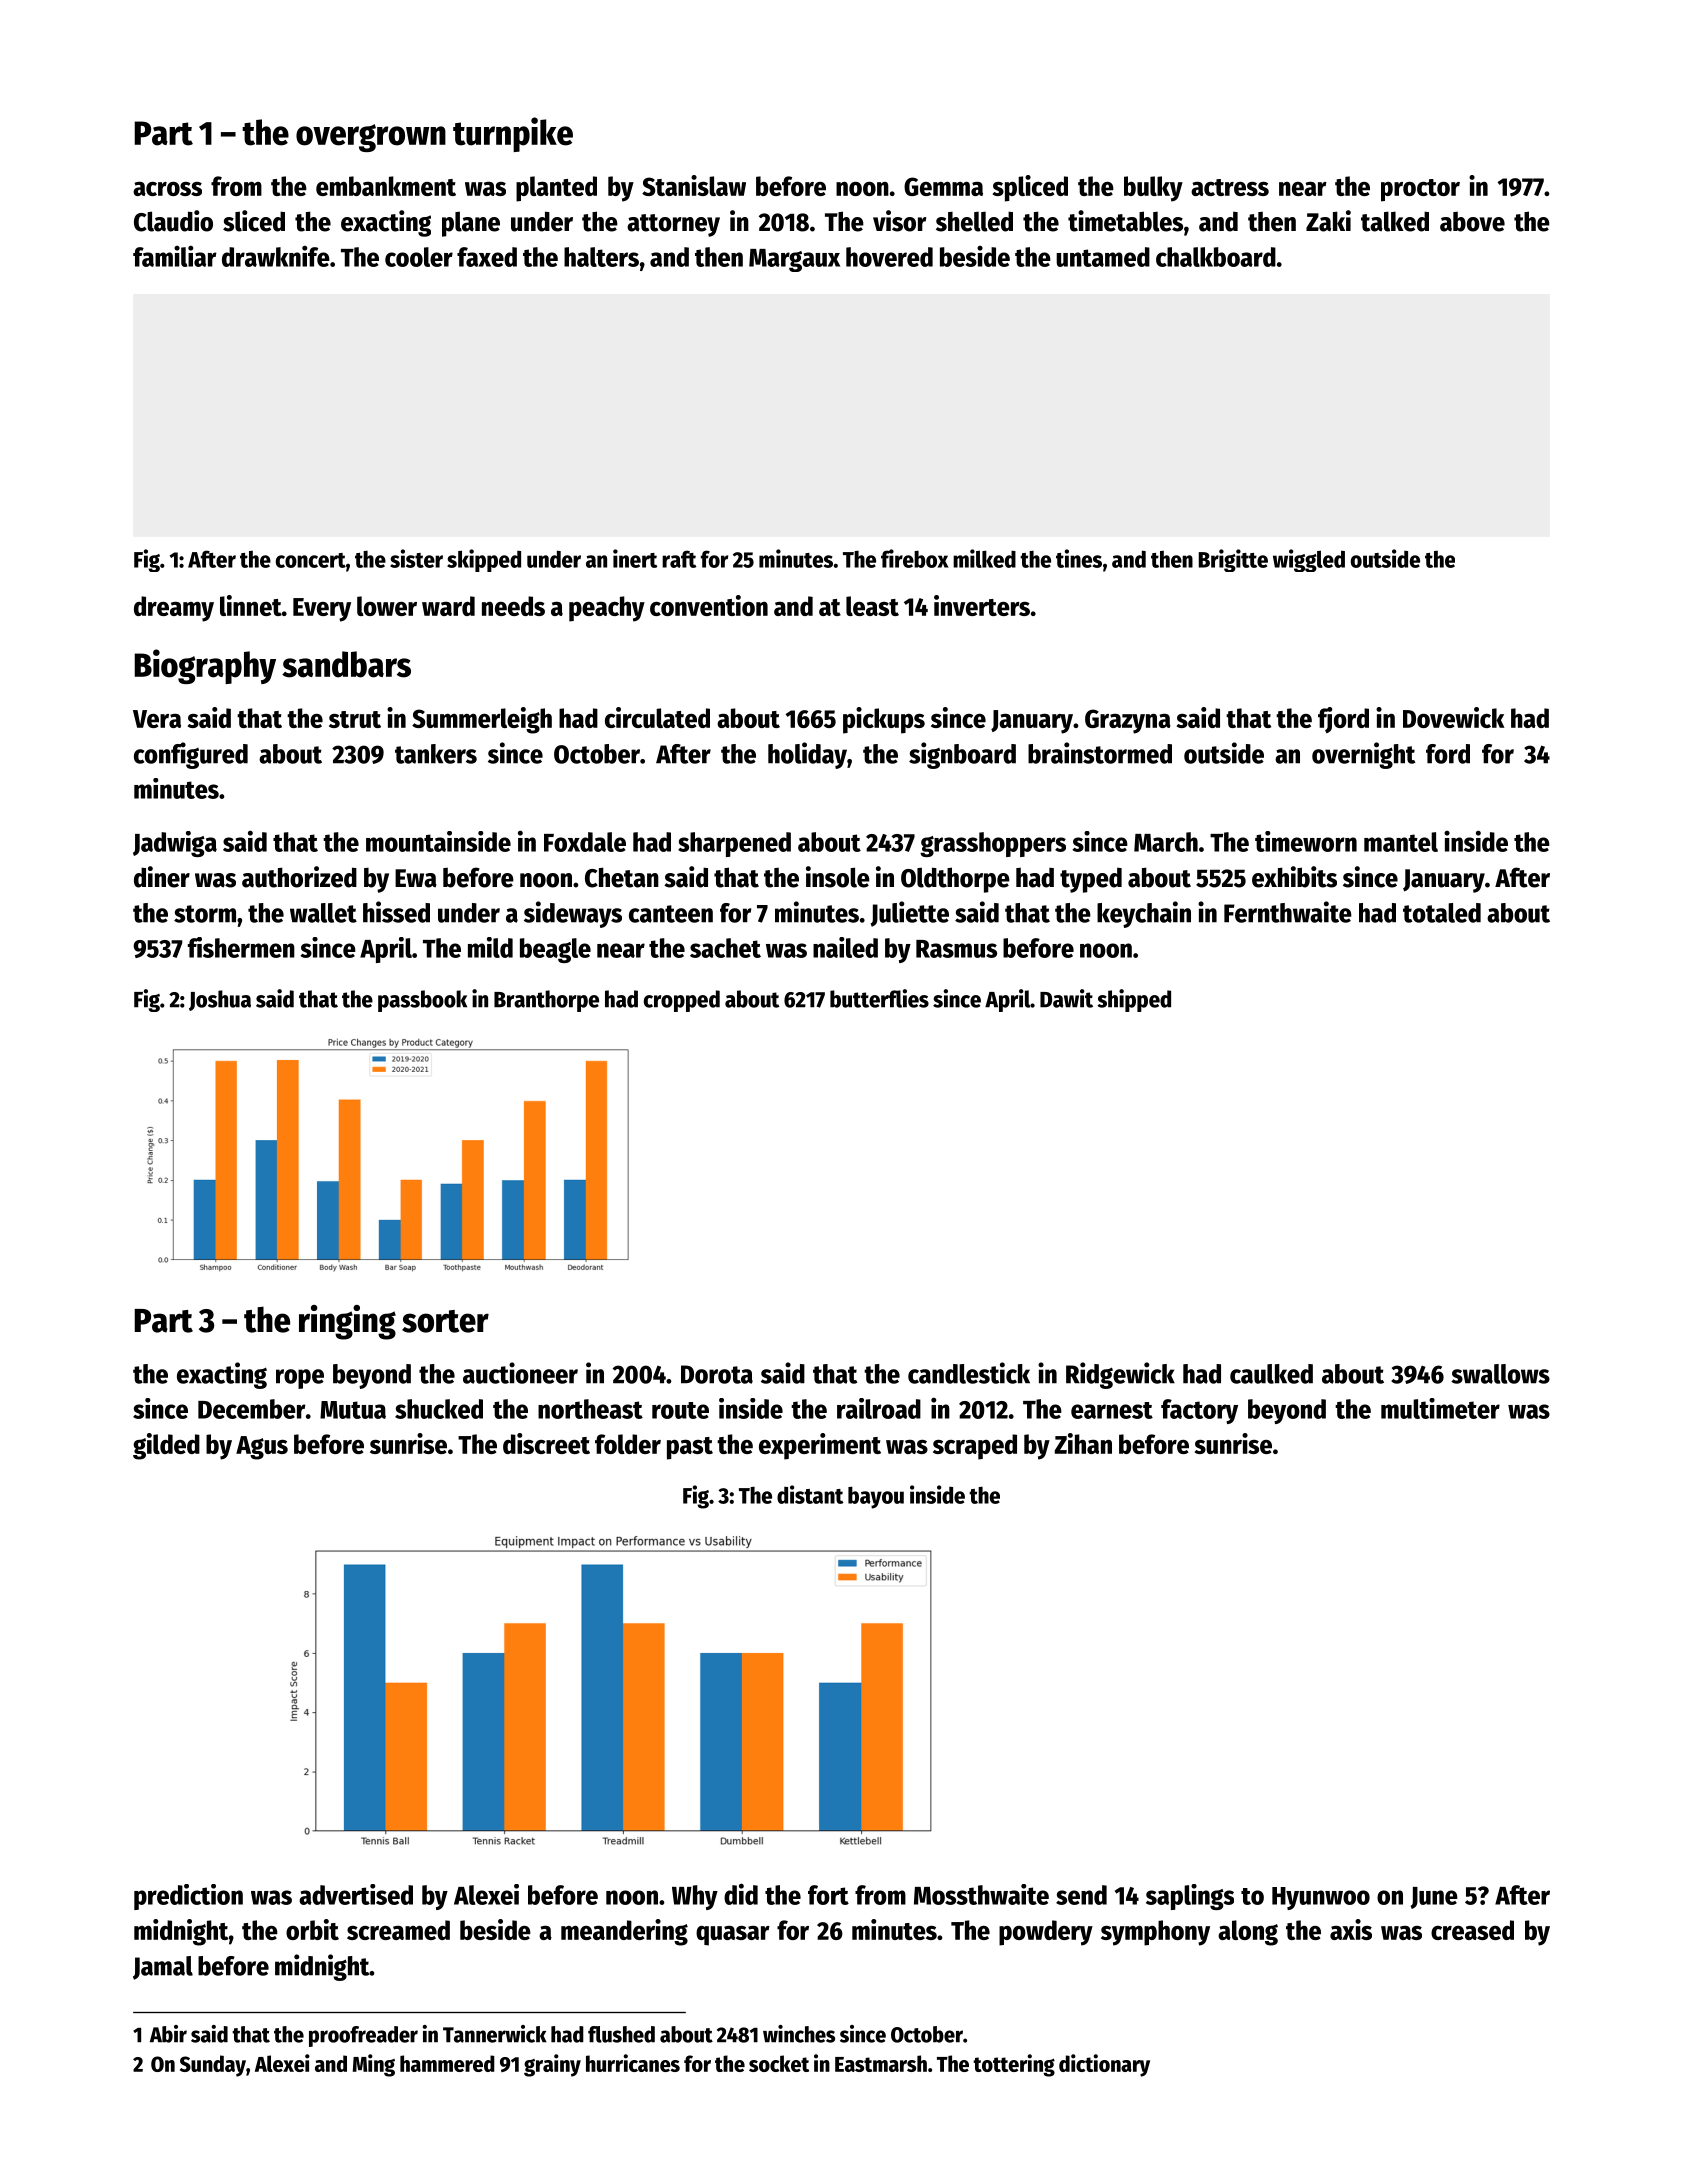  Describe the element at coordinates (323, 913) in the screenshot. I see `wallet` at that location.
